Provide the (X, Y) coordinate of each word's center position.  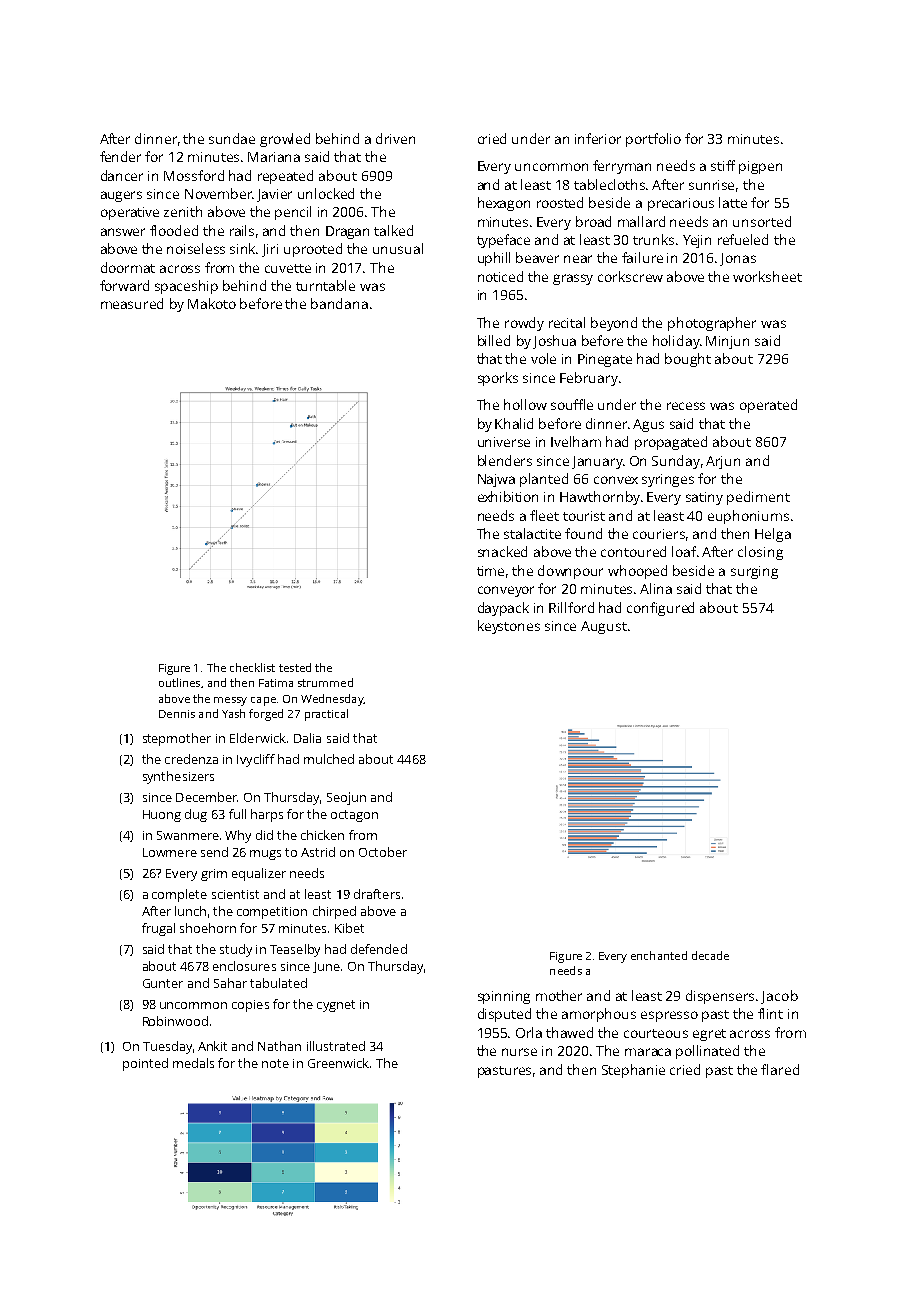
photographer (712, 324)
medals (193, 1063)
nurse (519, 1052)
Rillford (571, 607)
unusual (398, 248)
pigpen (760, 167)
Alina (656, 588)
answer (123, 232)
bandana (339, 303)
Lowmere (170, 852)
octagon (354, 816)
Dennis (177, 714)
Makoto (212, 303)
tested (295, 667)
